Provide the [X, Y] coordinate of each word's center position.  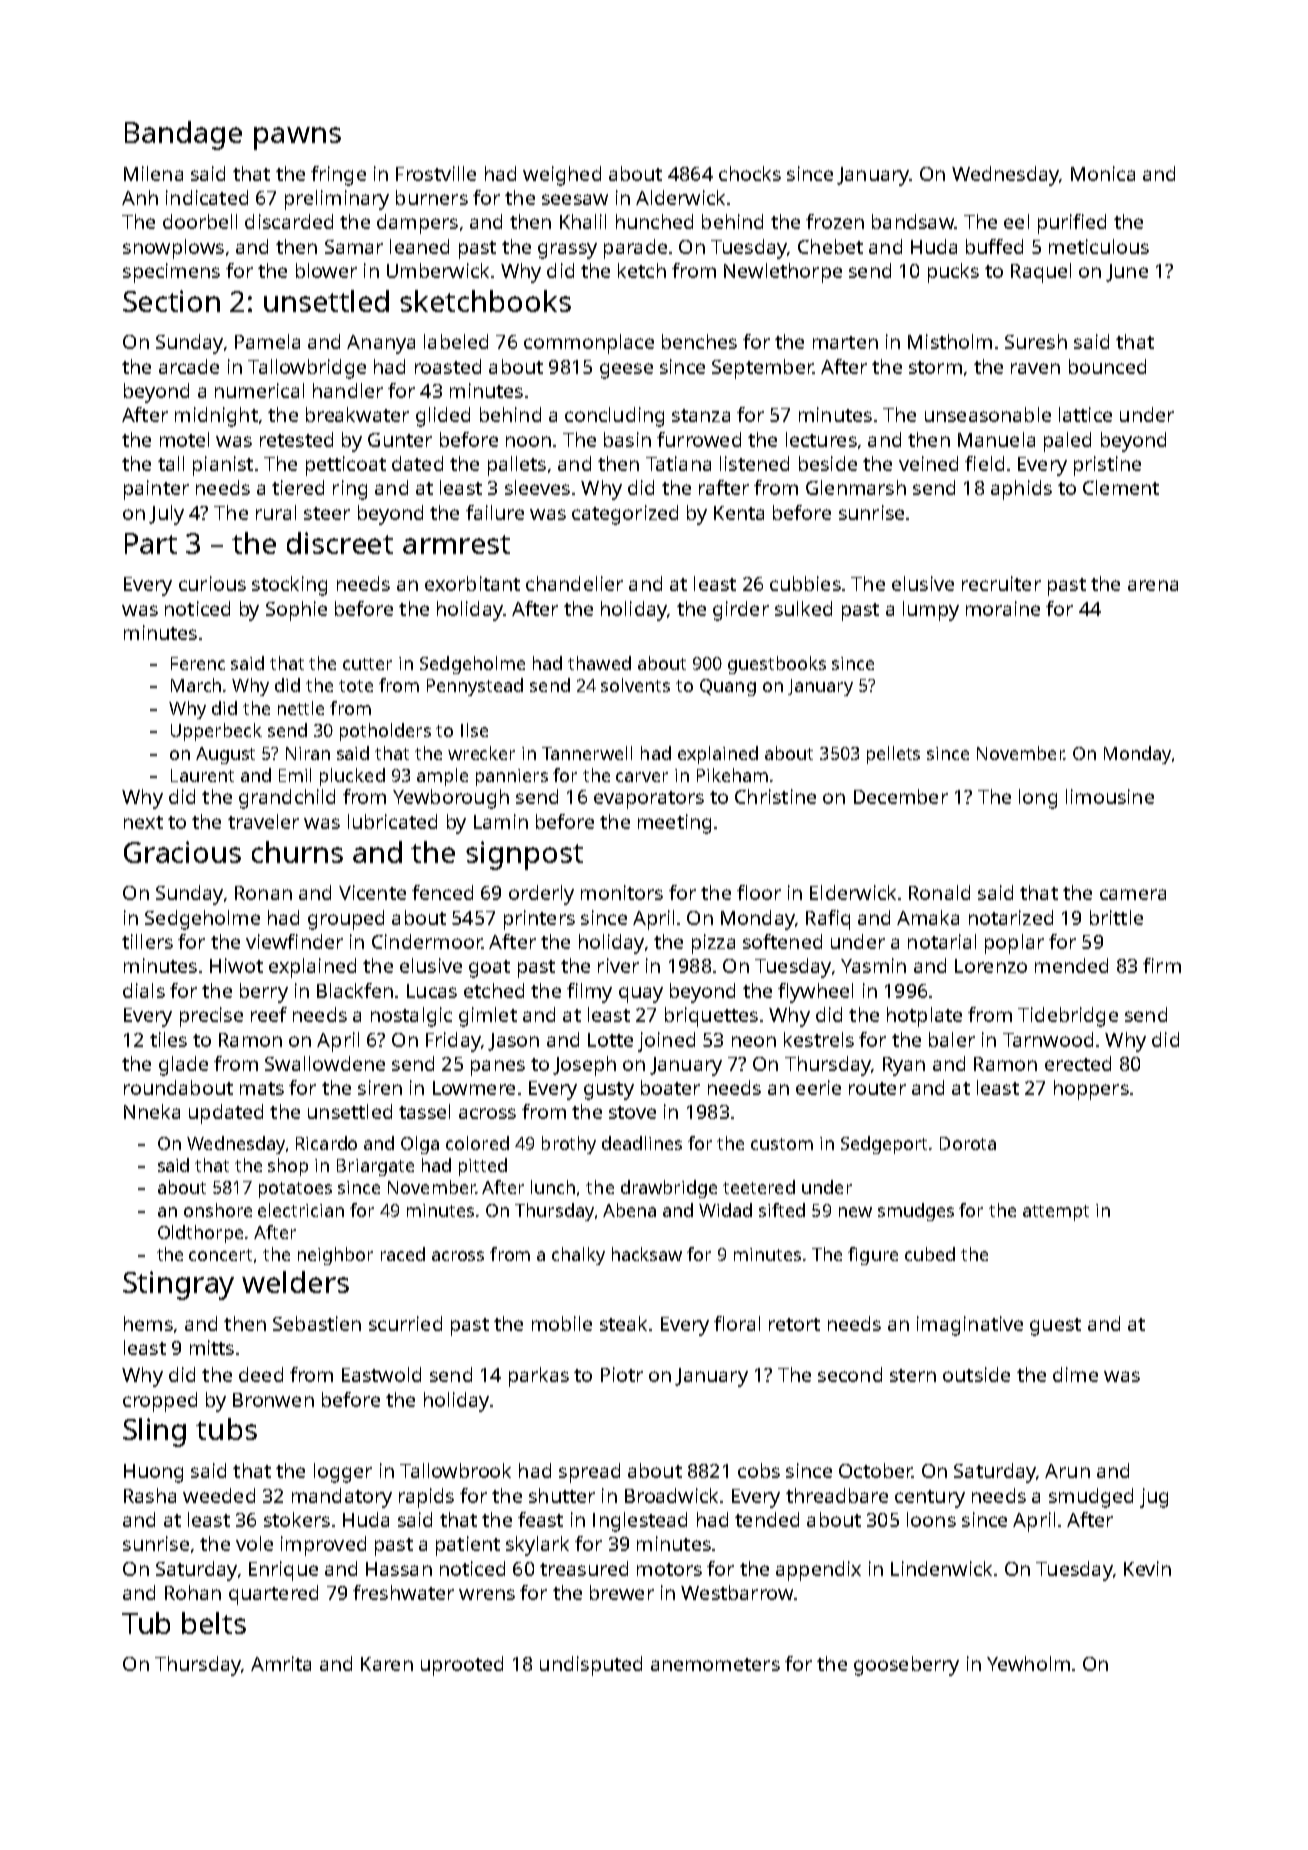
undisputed [591, 1666]
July [166, 515]
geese [626, 371]
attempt [1056, 1213]
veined [928, 463]
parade [635, 249]
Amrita [281, 1663]
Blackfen [355, 990]
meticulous [1099, 246]
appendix [818, 1571]
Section [171, 301]
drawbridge [669, 1189]
